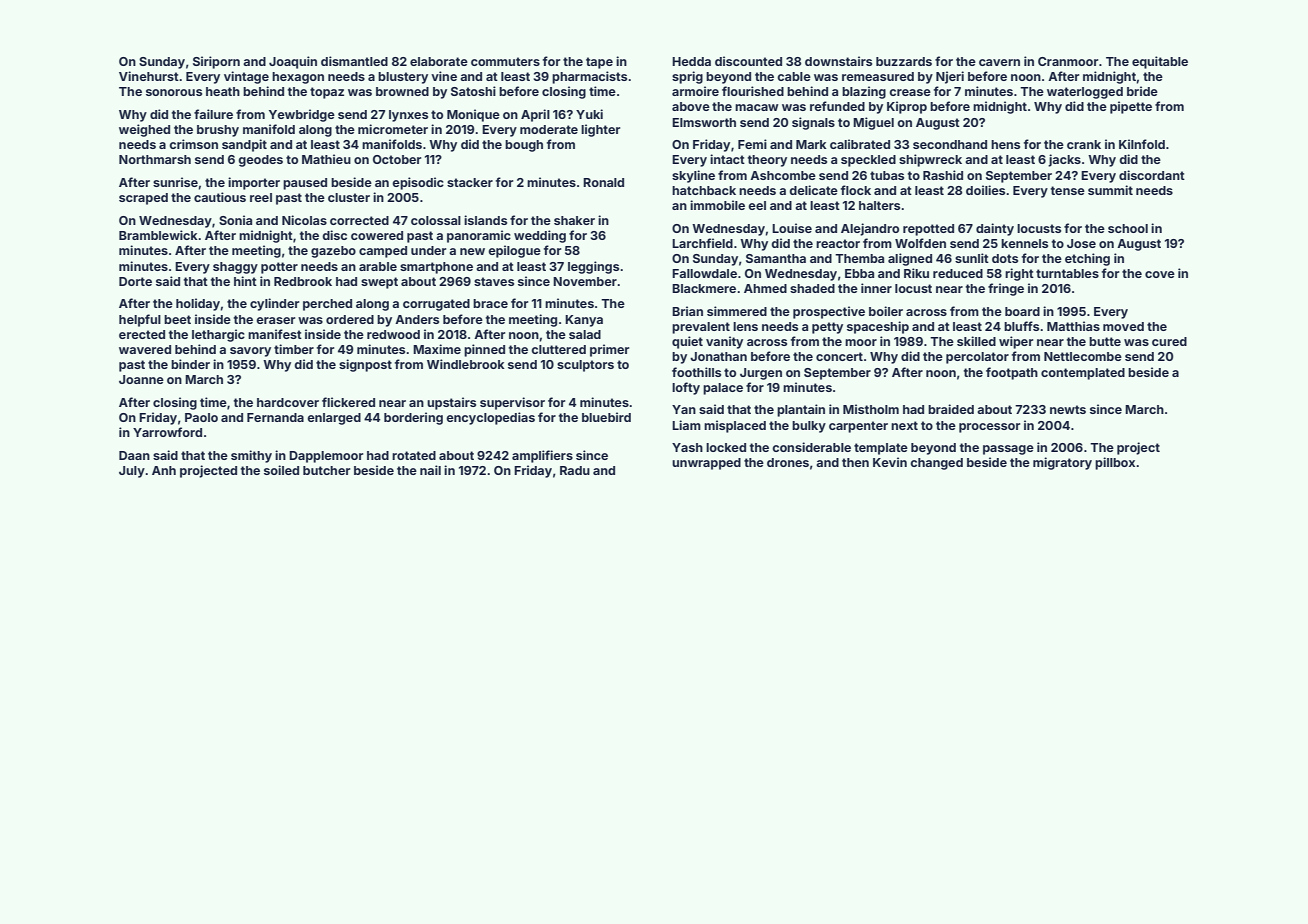  I want to click on locked, so click(726, 447).
